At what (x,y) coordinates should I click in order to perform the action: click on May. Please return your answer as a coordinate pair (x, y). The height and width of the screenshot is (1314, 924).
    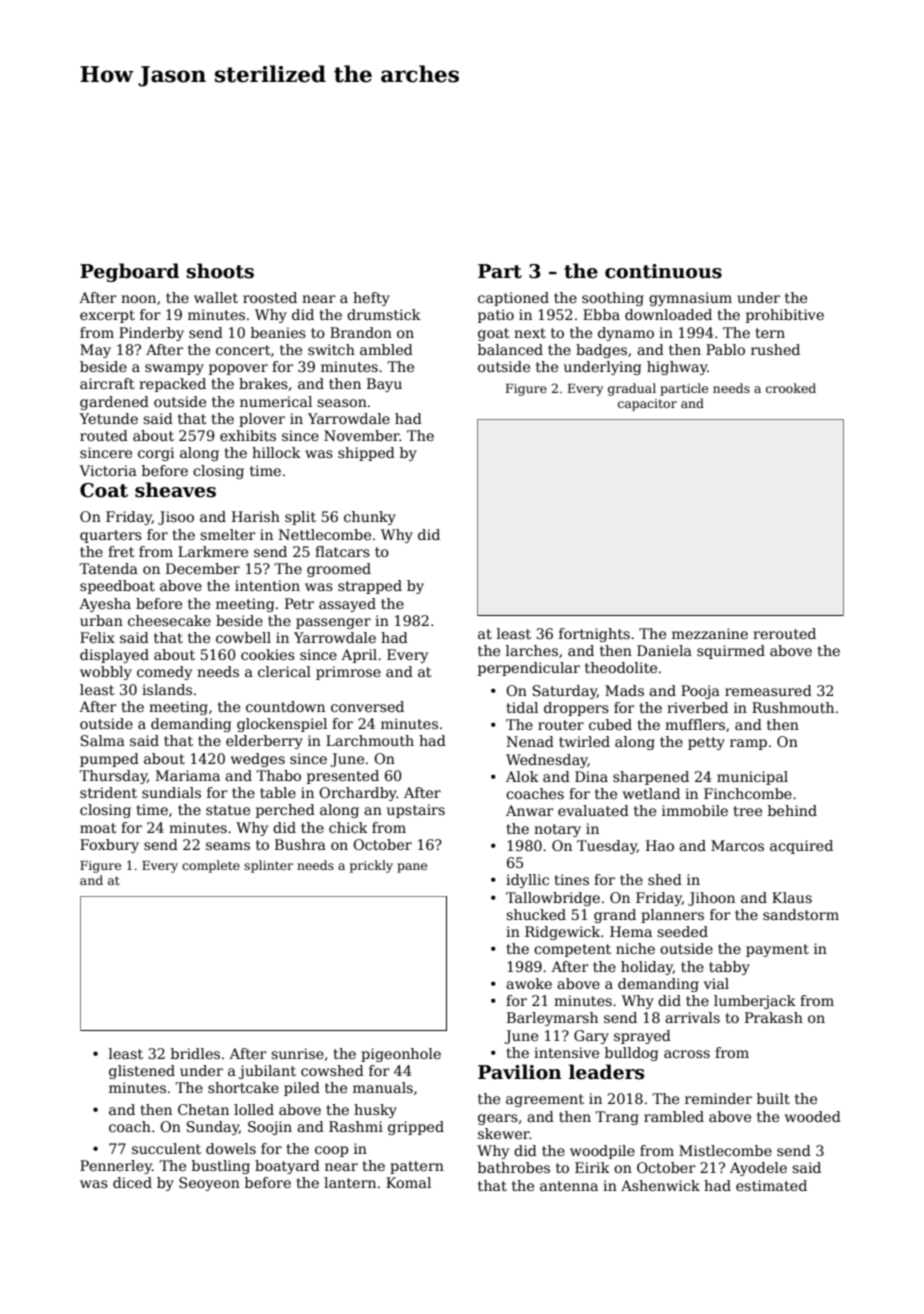
    Looking at the image, I should click on (95, 351).
